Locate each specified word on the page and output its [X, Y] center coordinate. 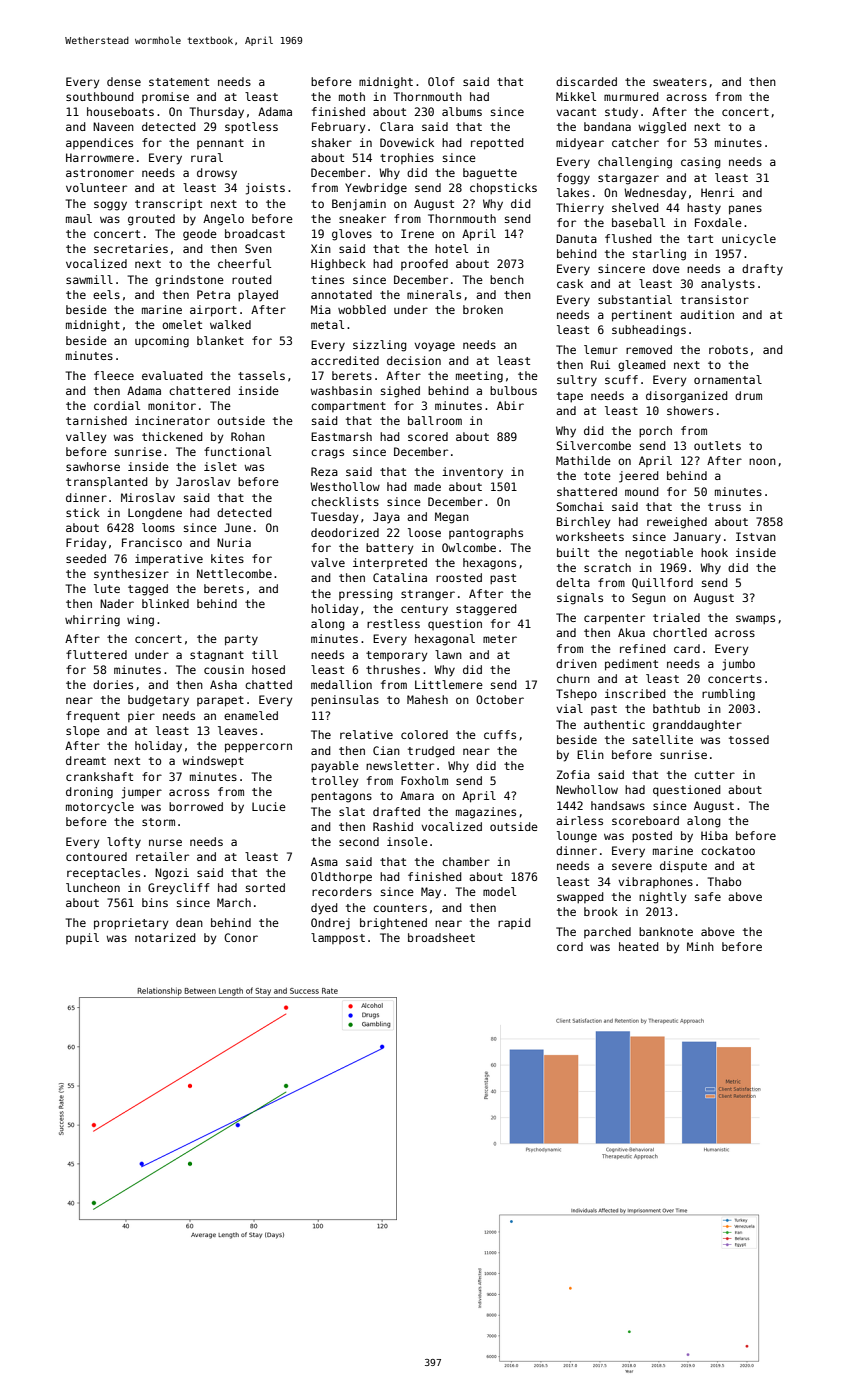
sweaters [680, 82]
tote [597, 476]
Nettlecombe [234, 573]
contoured [96, 856]
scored [428, 436]
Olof [441, 81]
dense [124, 81]
